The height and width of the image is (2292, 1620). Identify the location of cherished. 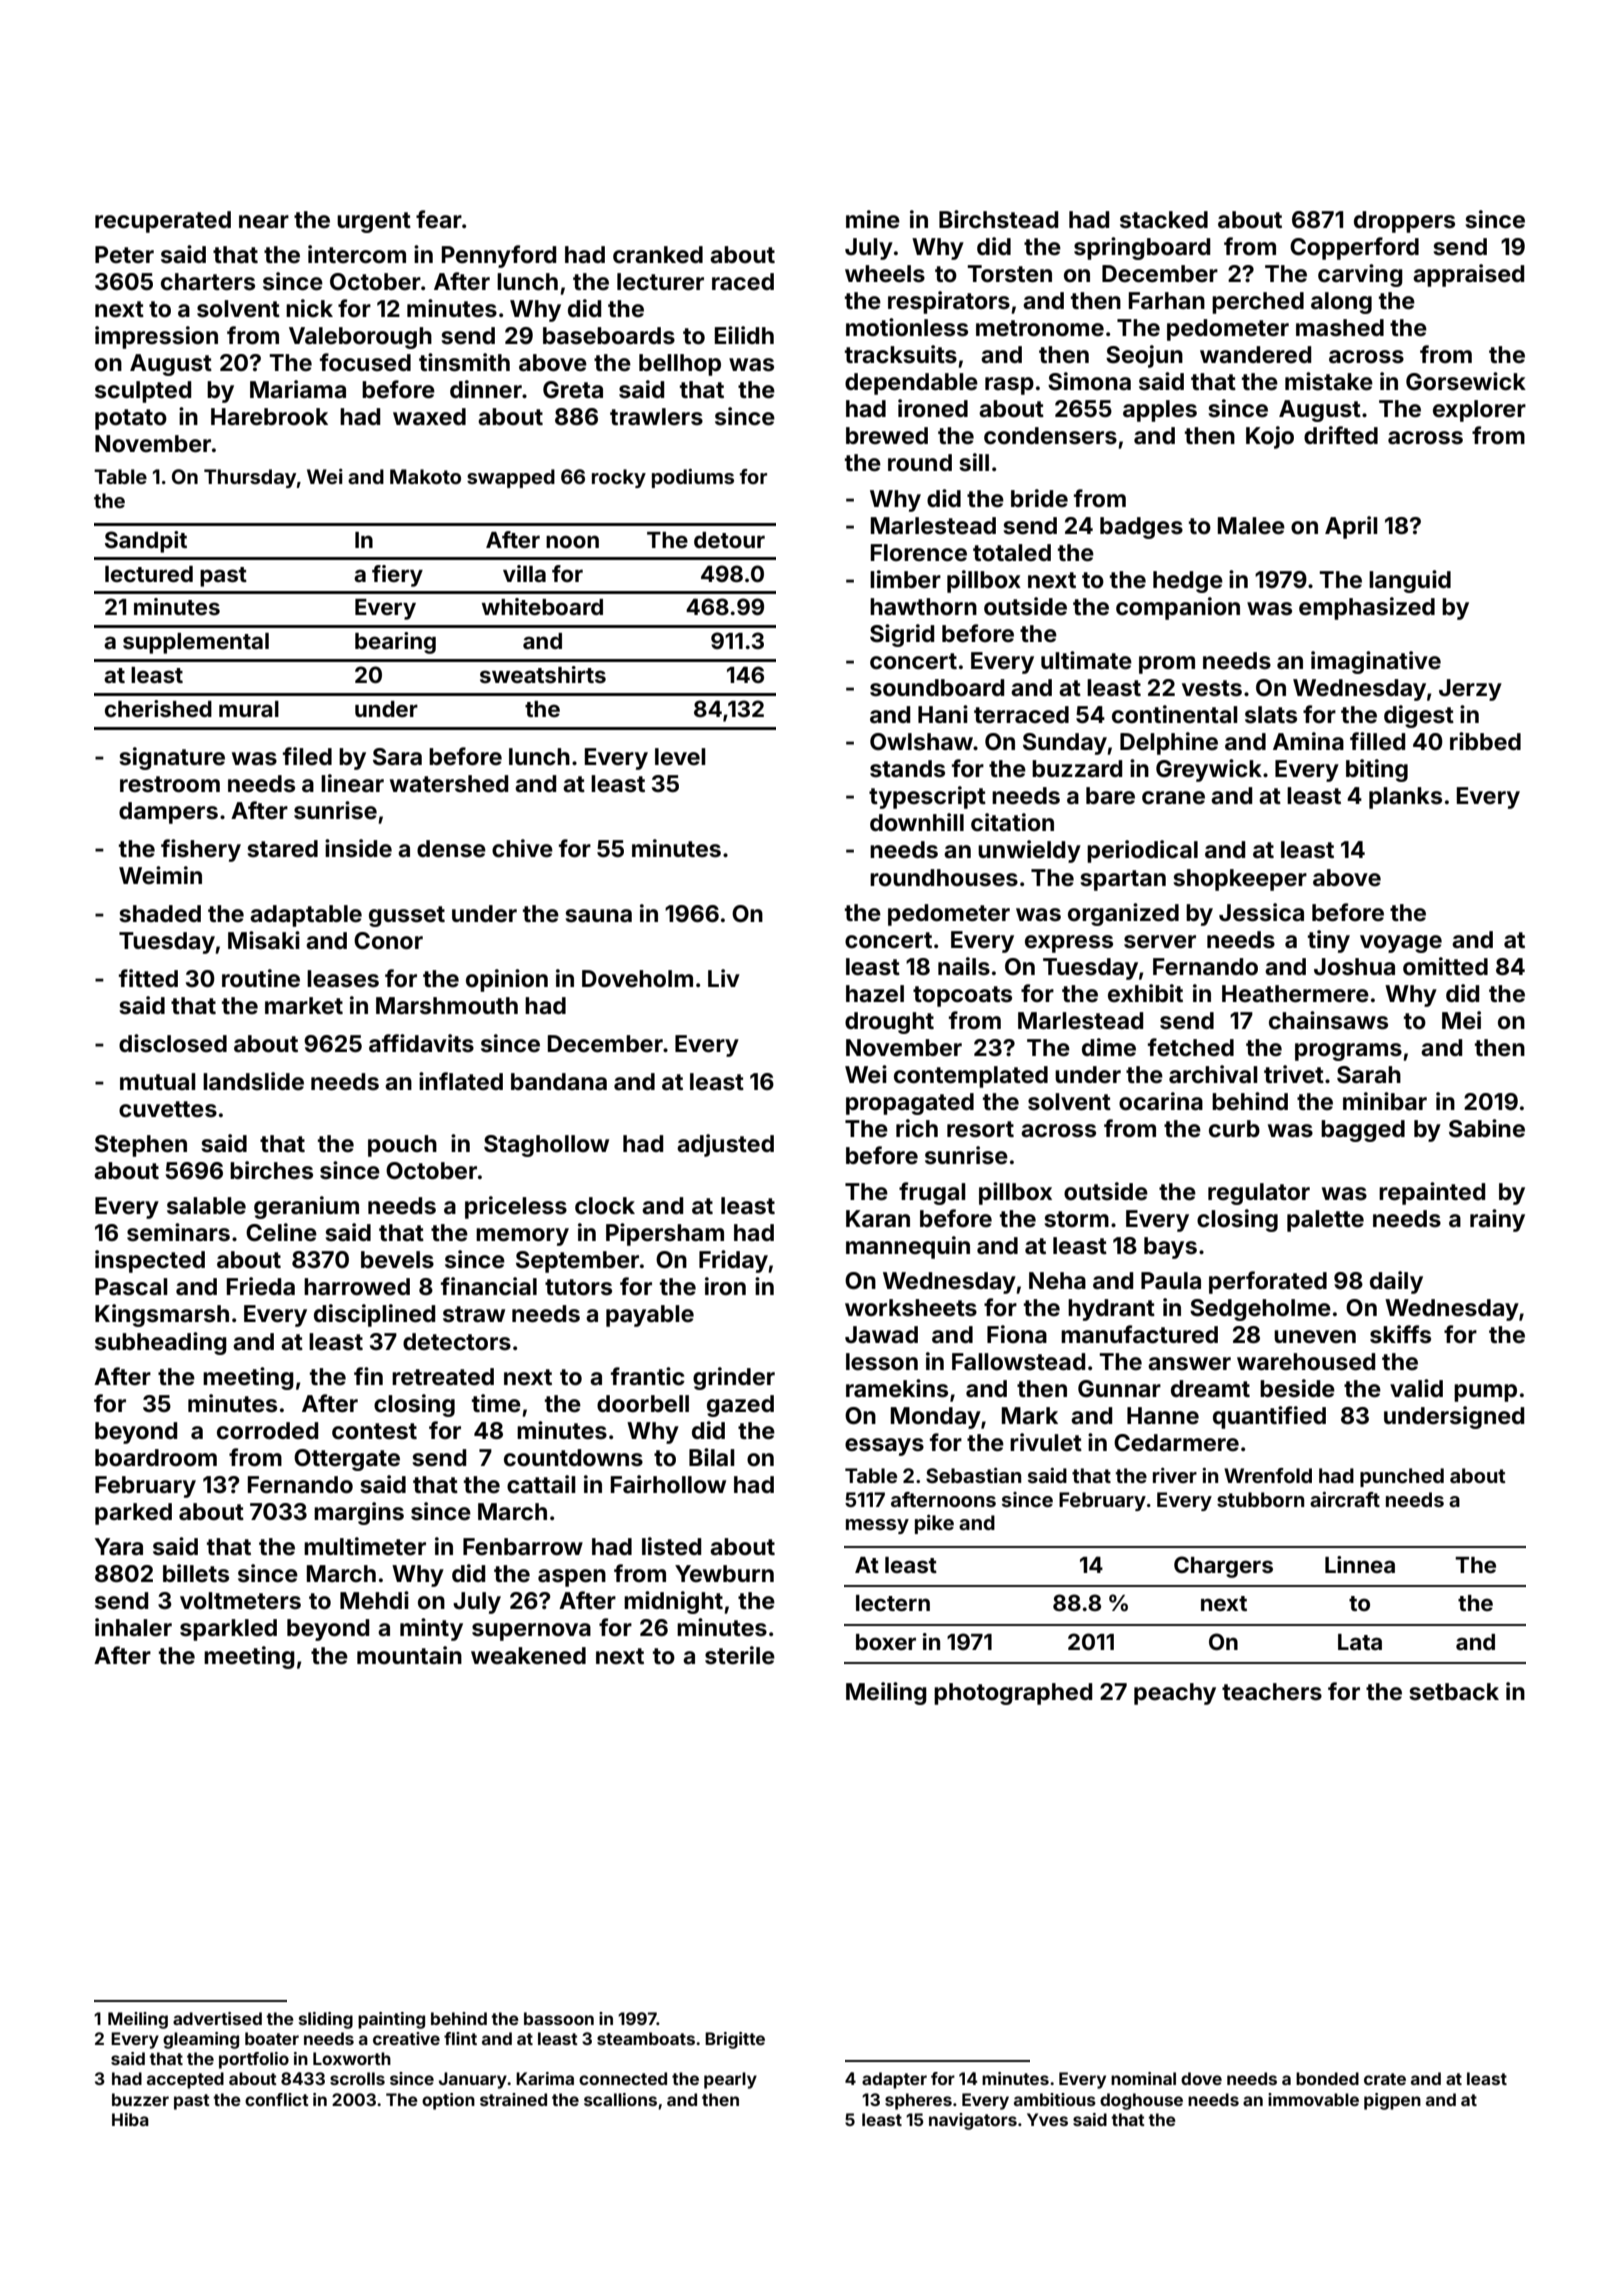
(158, 709).
